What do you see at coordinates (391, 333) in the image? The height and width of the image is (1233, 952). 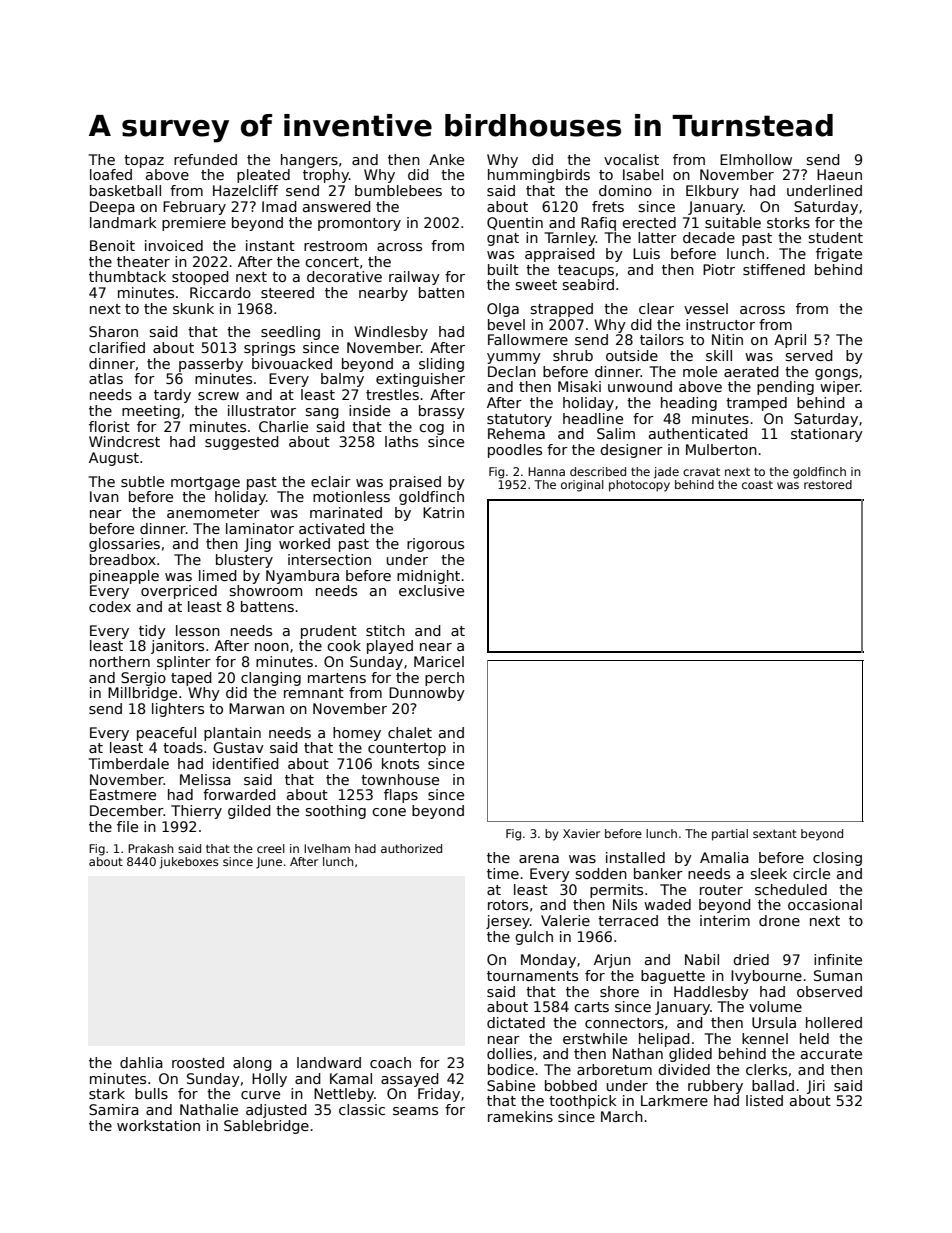 I see `Windlesby` at bounding box center [391, 333].
